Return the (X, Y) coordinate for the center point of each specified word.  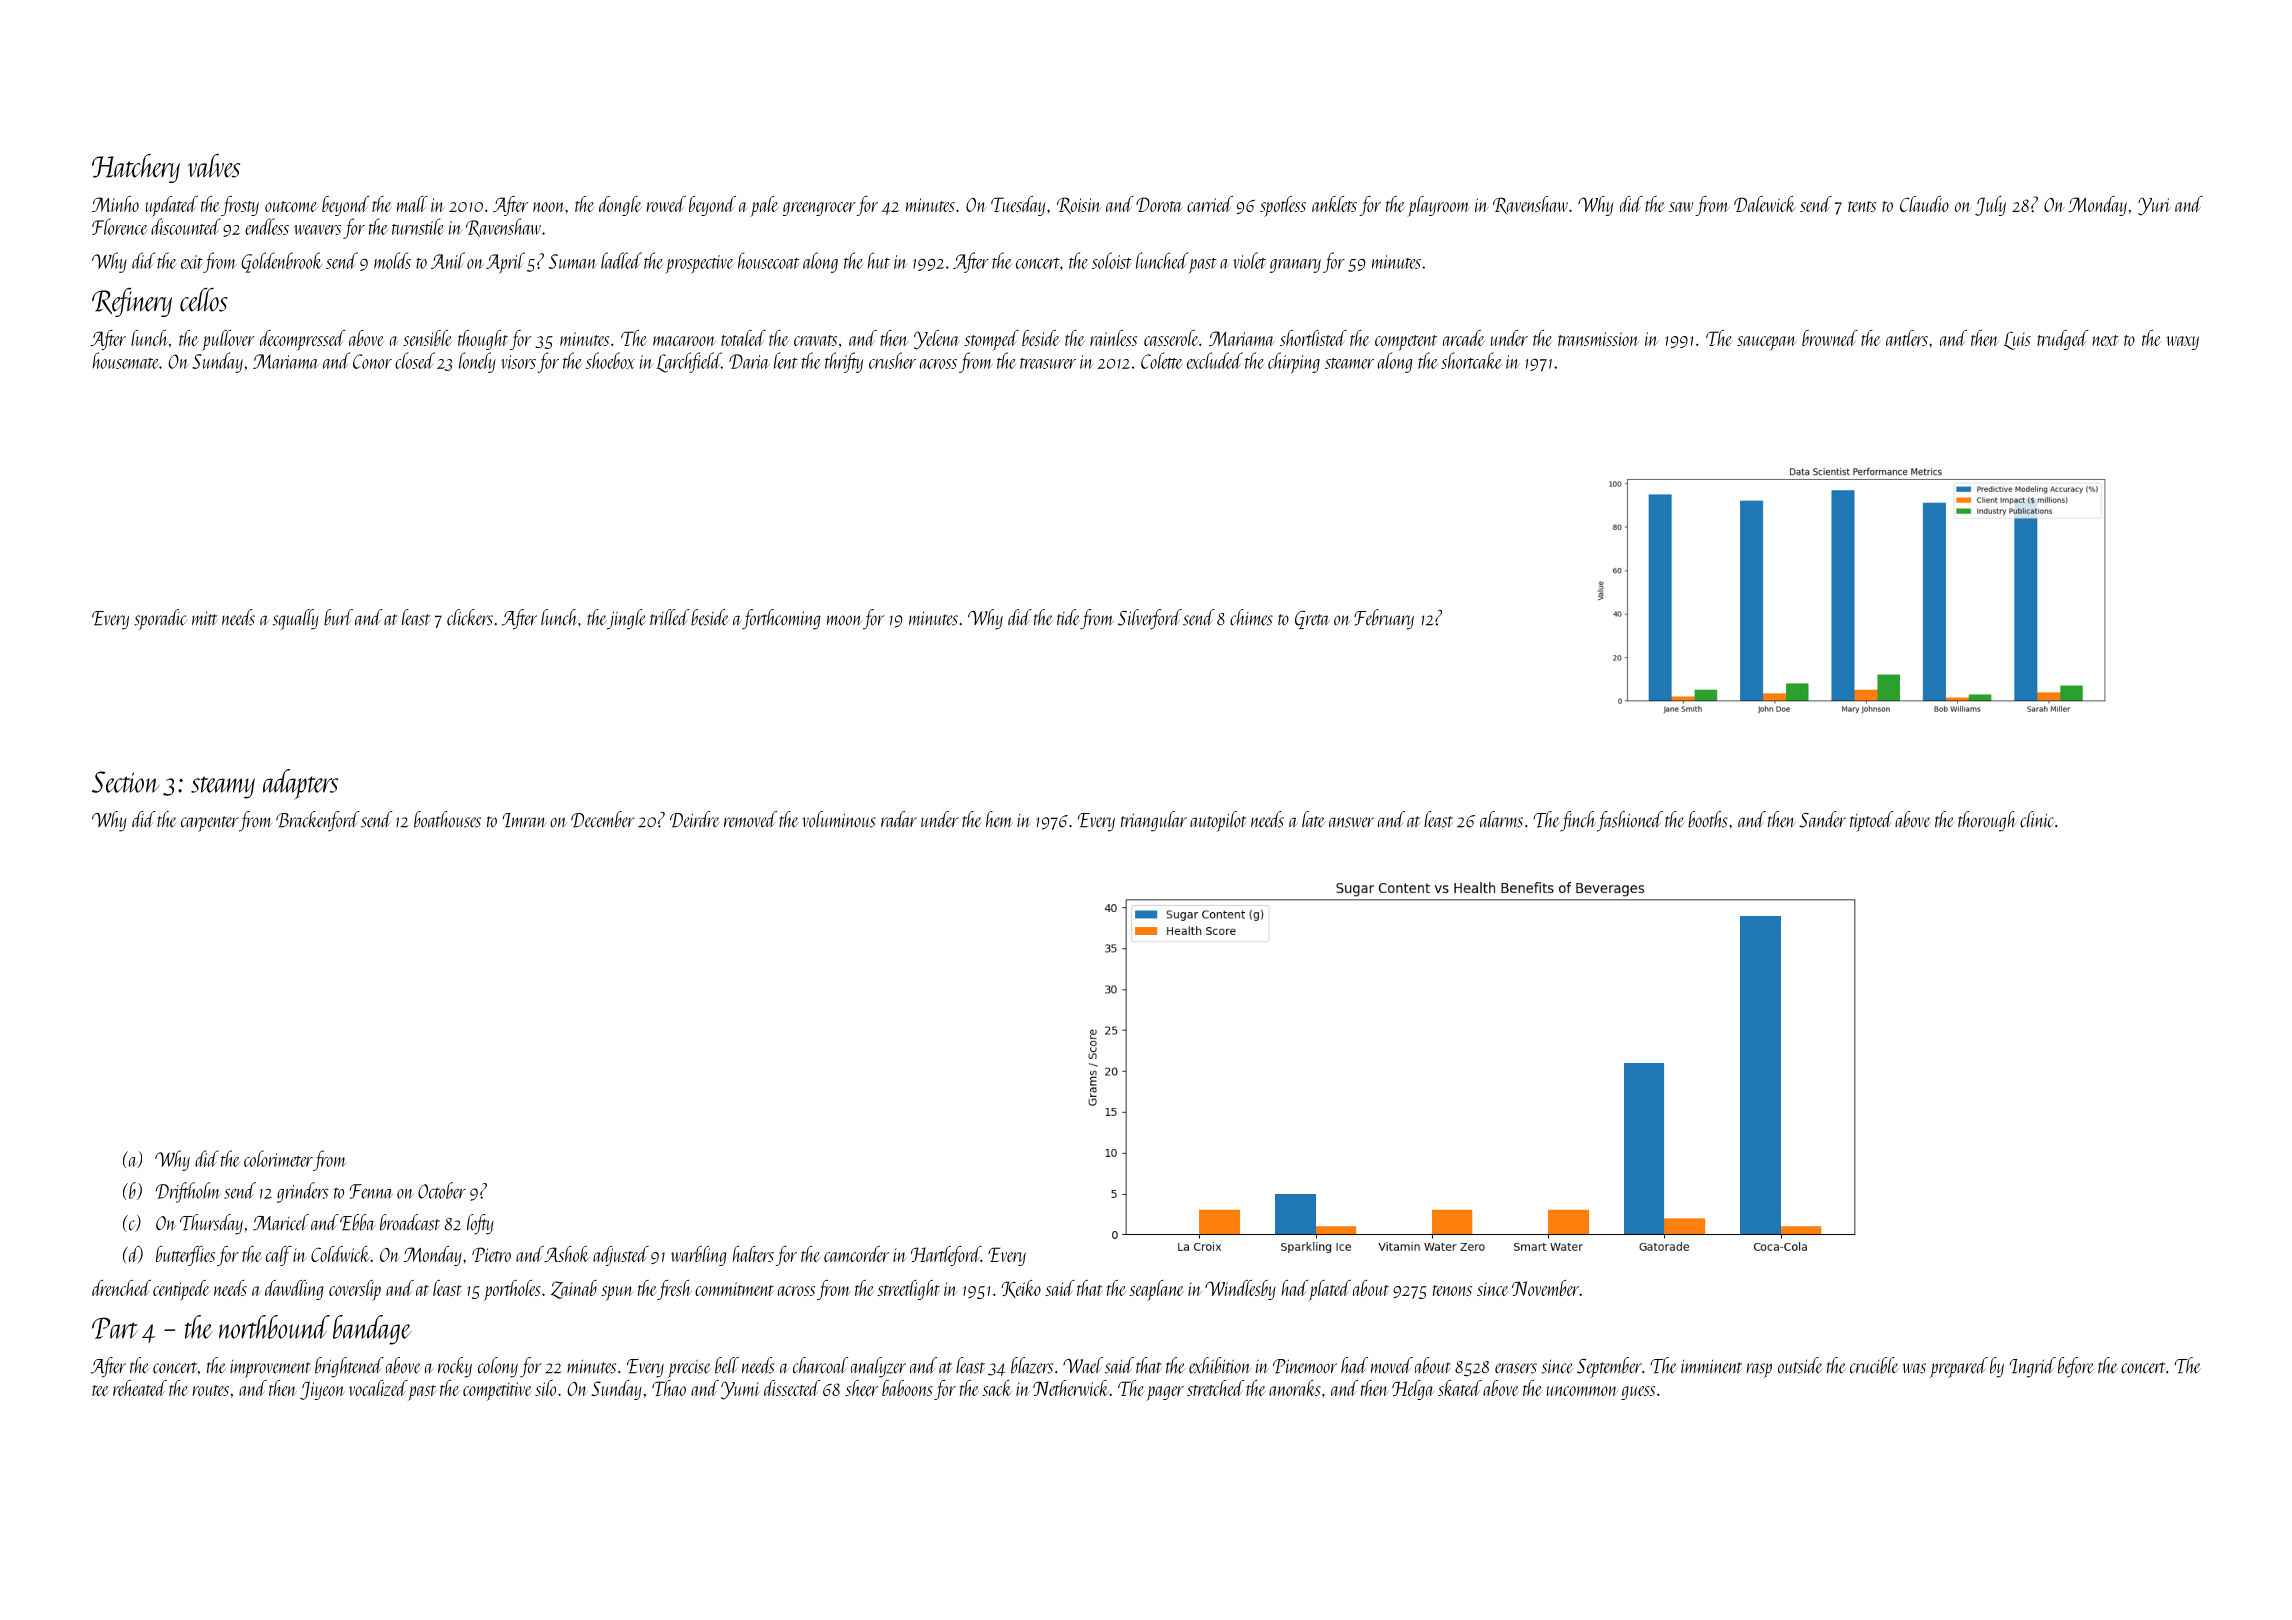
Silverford (1150, 619)
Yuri (2154, 206)
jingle (626, 619)
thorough (1987, 821)
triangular (1154, 821)
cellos (204, 300)
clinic (2037, 819)
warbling (698, 1256)
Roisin (1079, 205)
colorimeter (278, 1158)
